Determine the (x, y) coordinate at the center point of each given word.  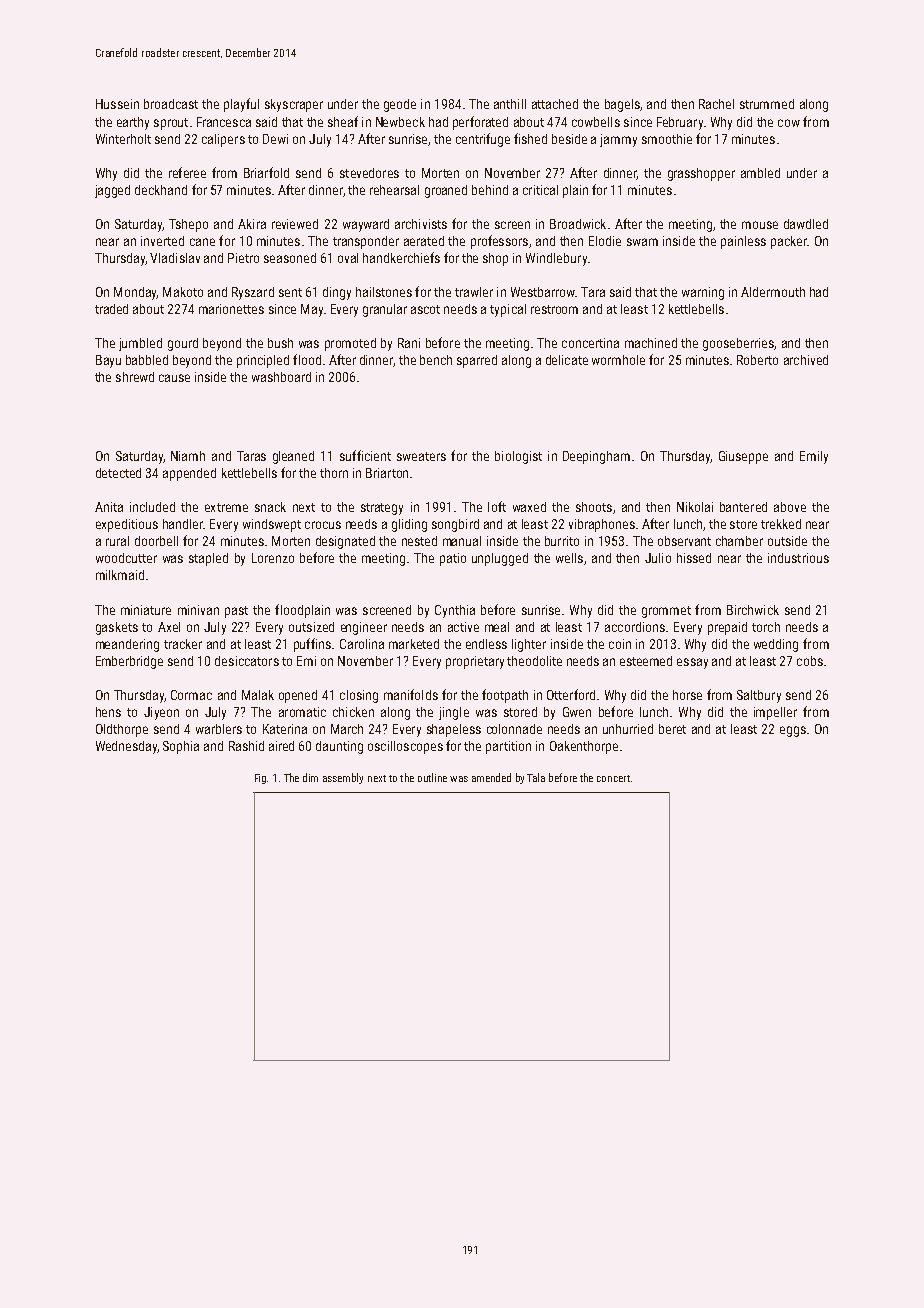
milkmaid (120, 575)
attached (555, 104)
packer (789, 242)
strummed (767, 104)
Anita (109, 507)
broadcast (171, 104)
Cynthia (455, 611)
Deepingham (596, 457)
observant (684, 541)
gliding (409, 525)
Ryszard (253, 293)
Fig (260, 779)
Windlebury (556, 259)
